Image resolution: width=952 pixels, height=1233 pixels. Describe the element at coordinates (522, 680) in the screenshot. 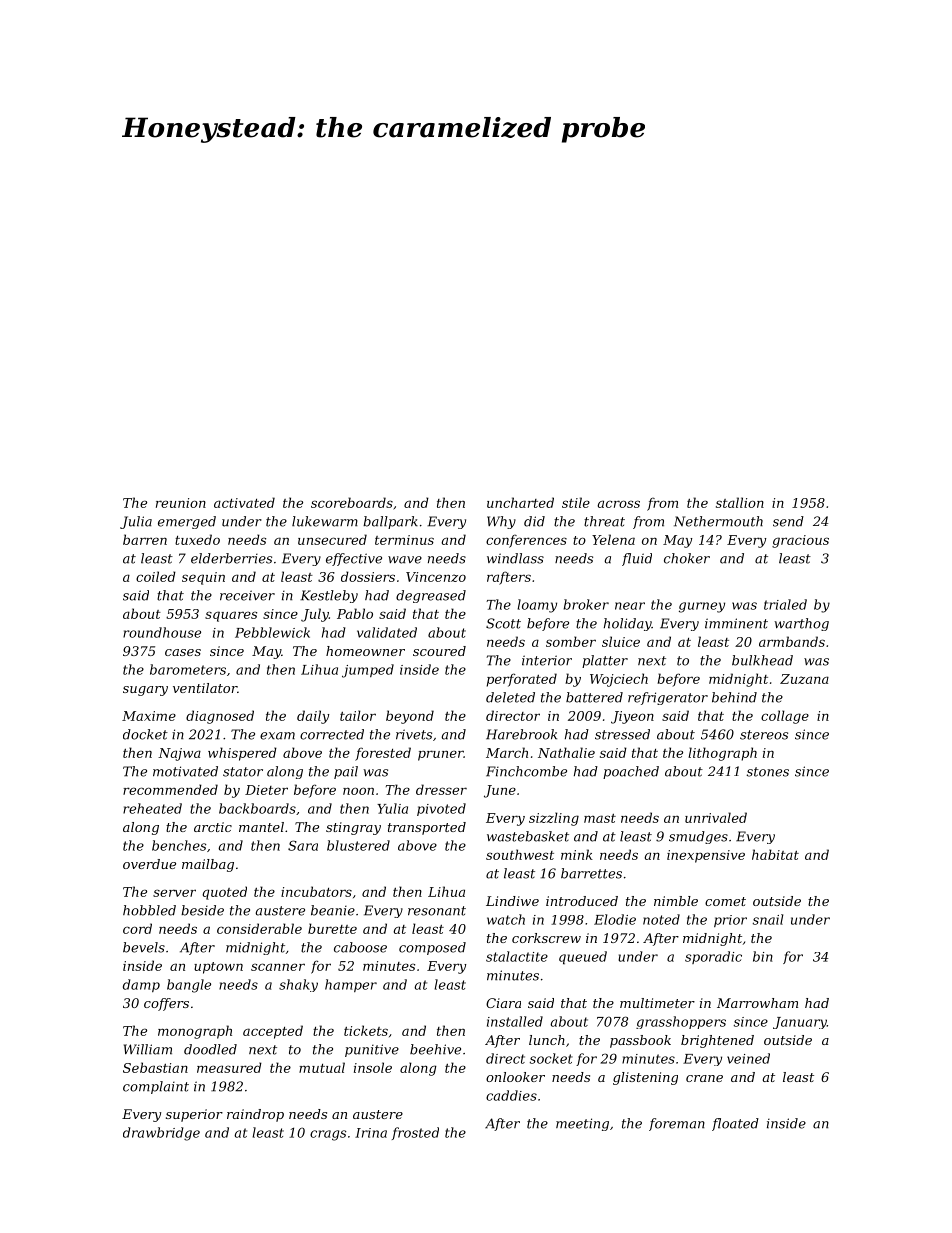

I see `perforated` at that location.
